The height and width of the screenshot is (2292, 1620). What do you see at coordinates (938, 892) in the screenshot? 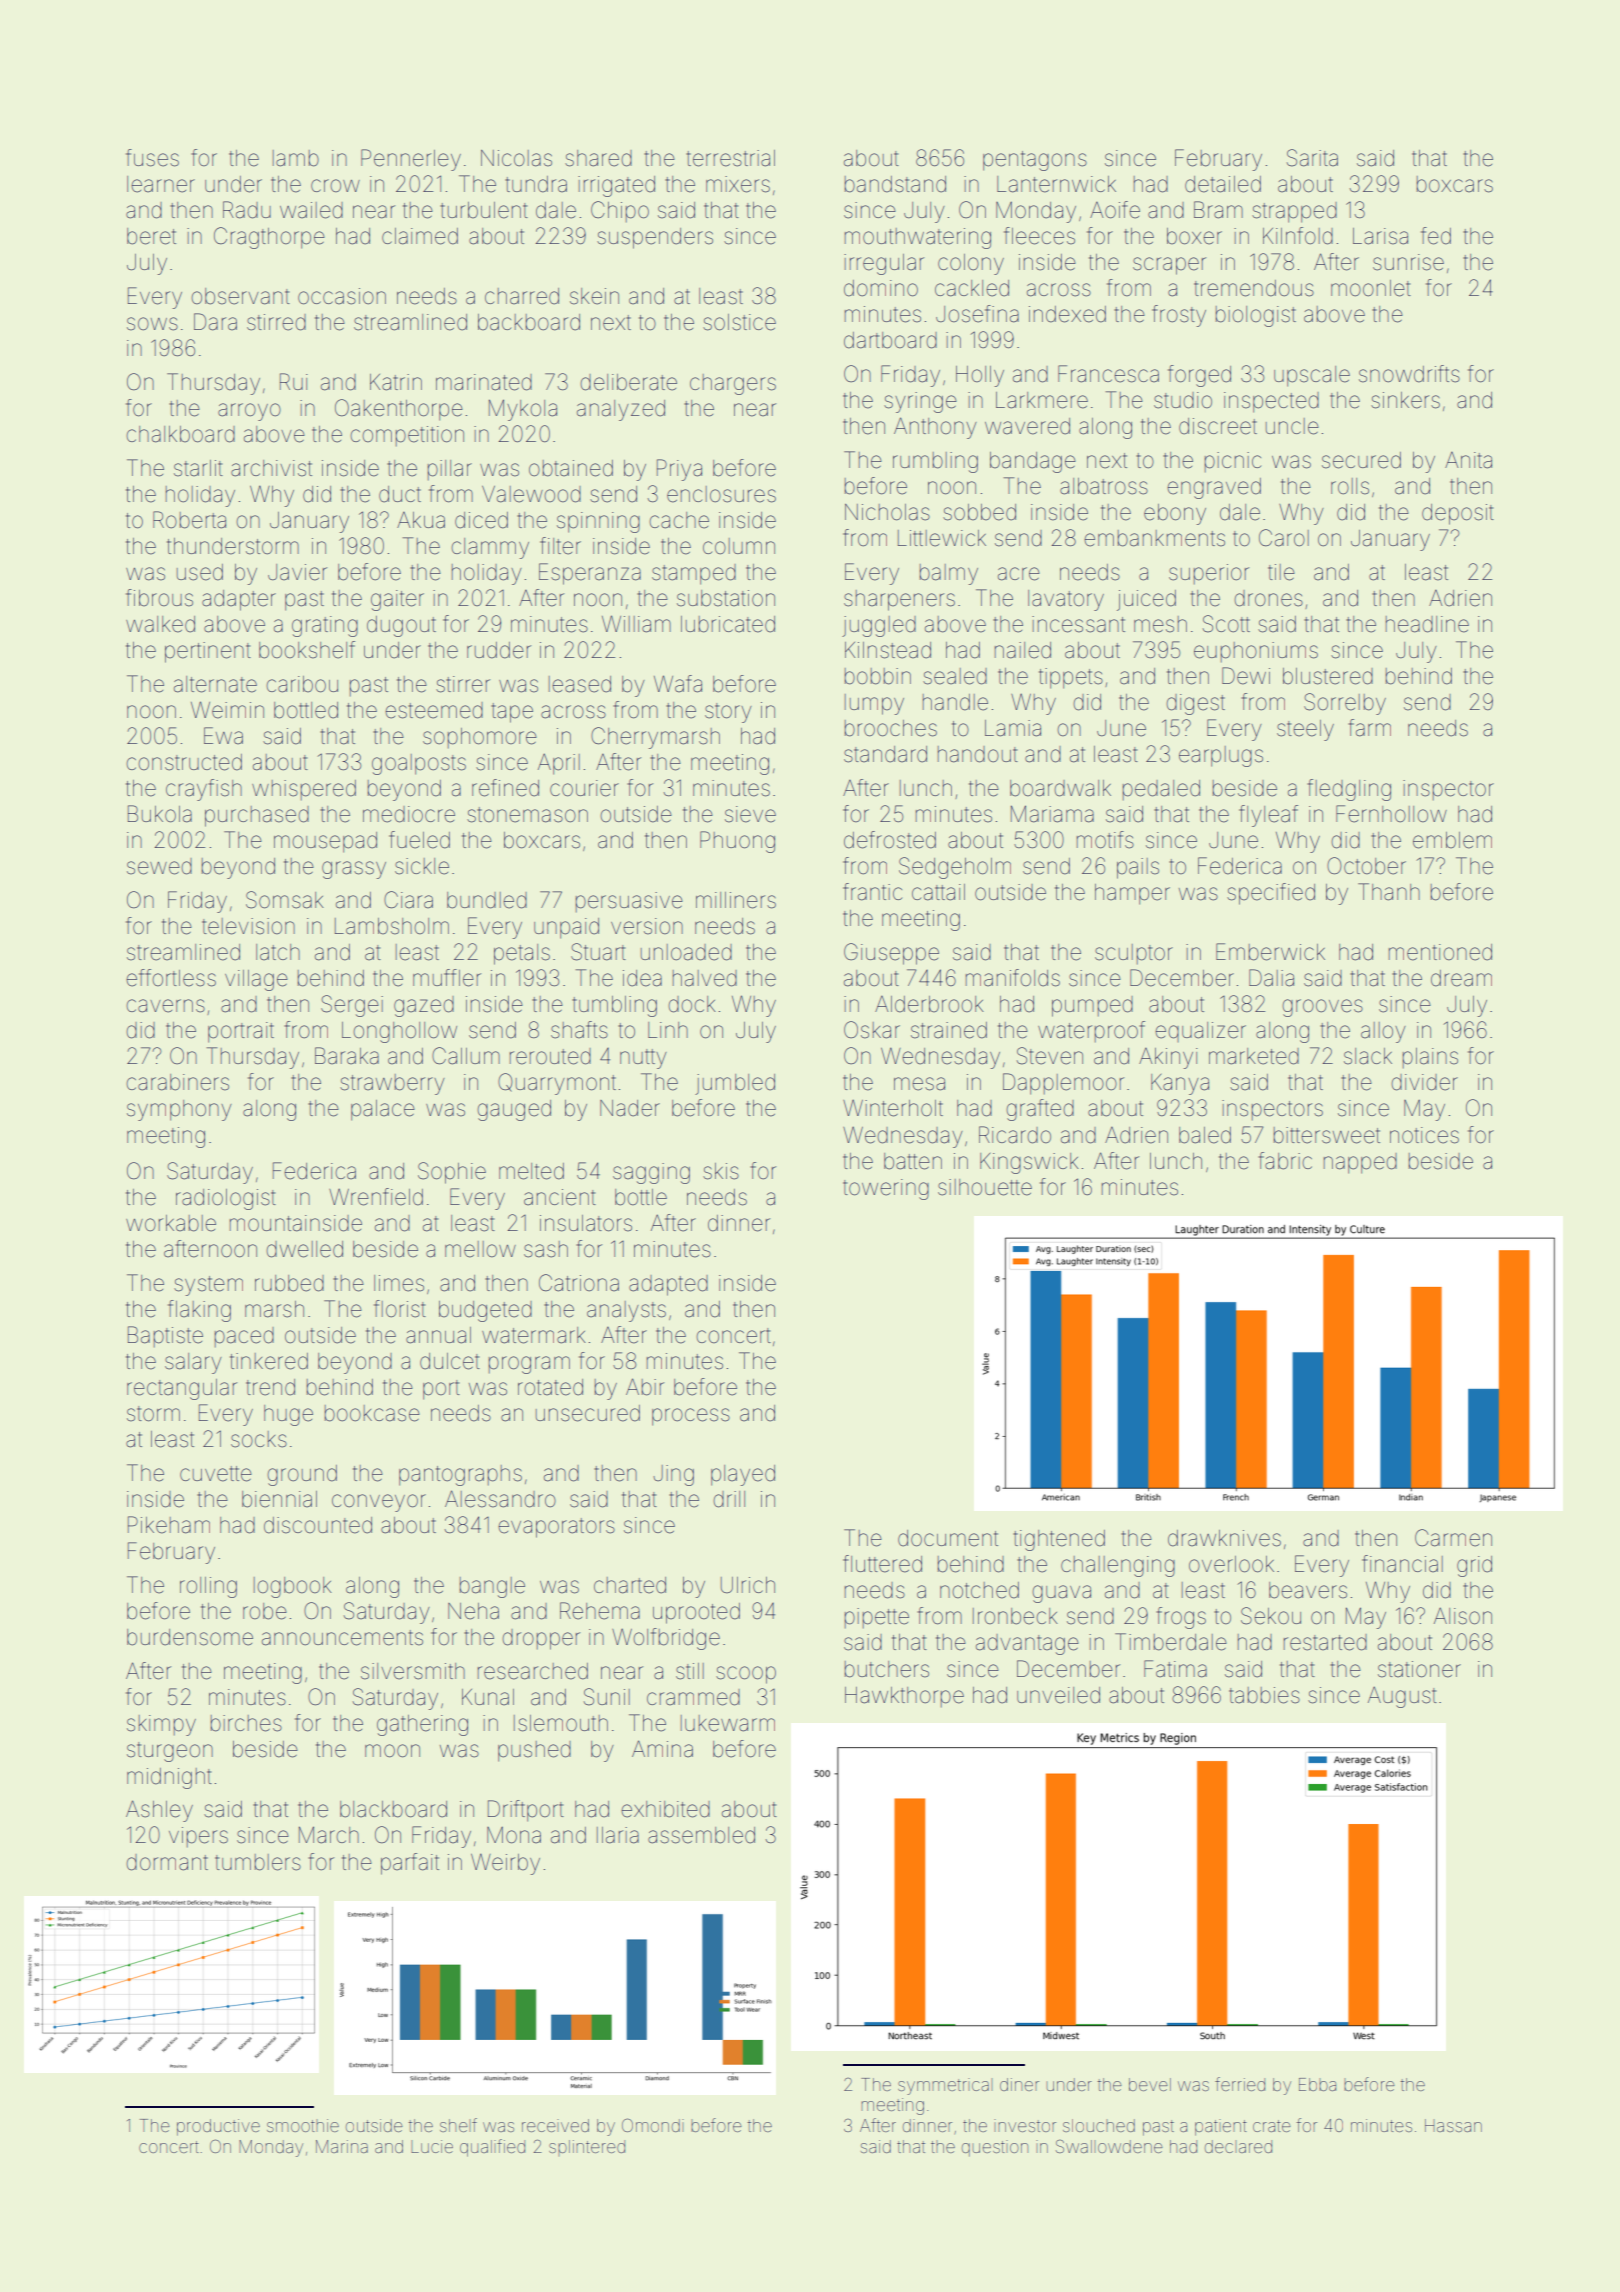
I see `cattail` at bounding box center [938, 892].
